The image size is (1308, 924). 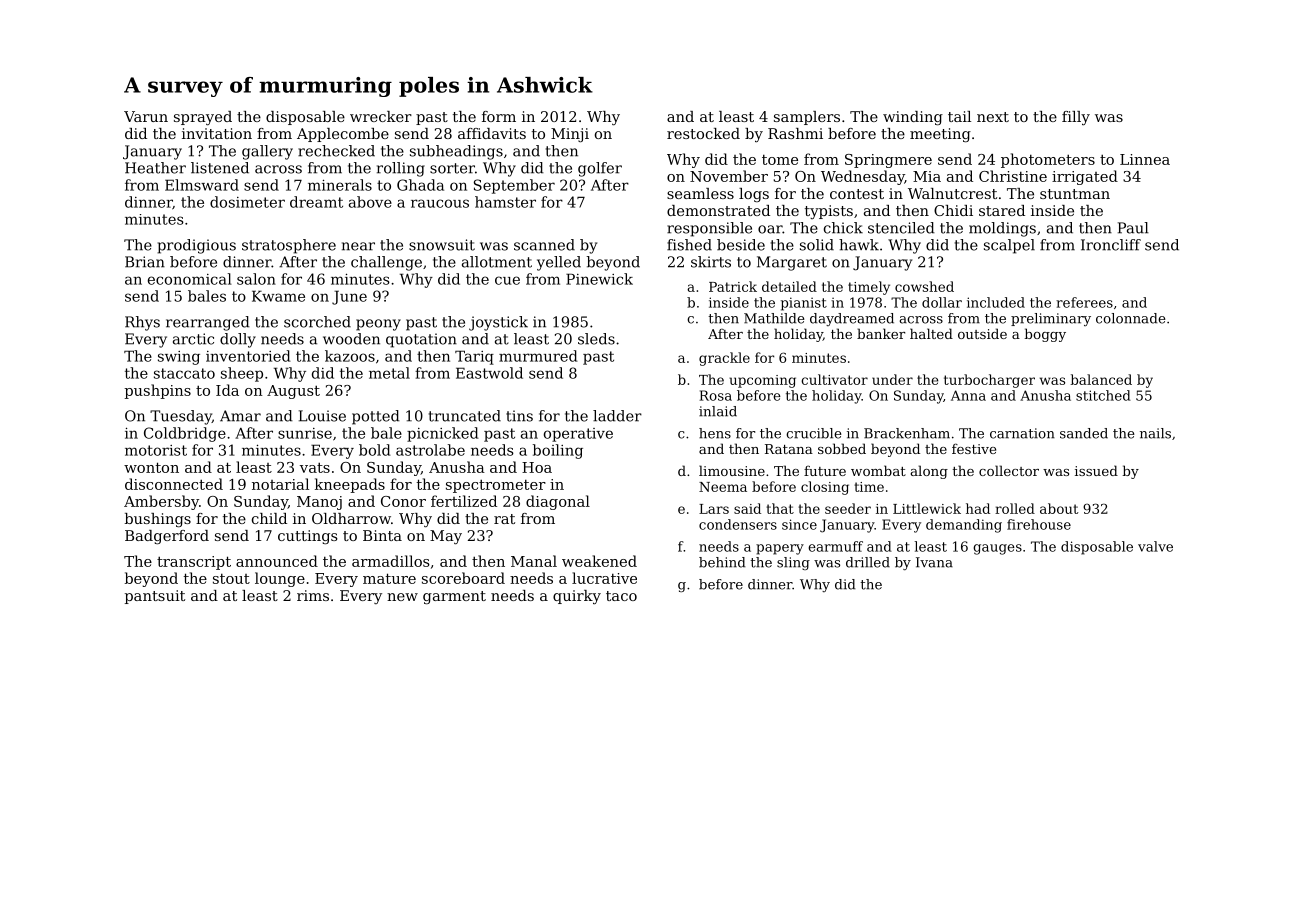 What do you see at coordinates (386, 263) in the screenshot?
I see `challenge` at bounding box center [386, 263].
